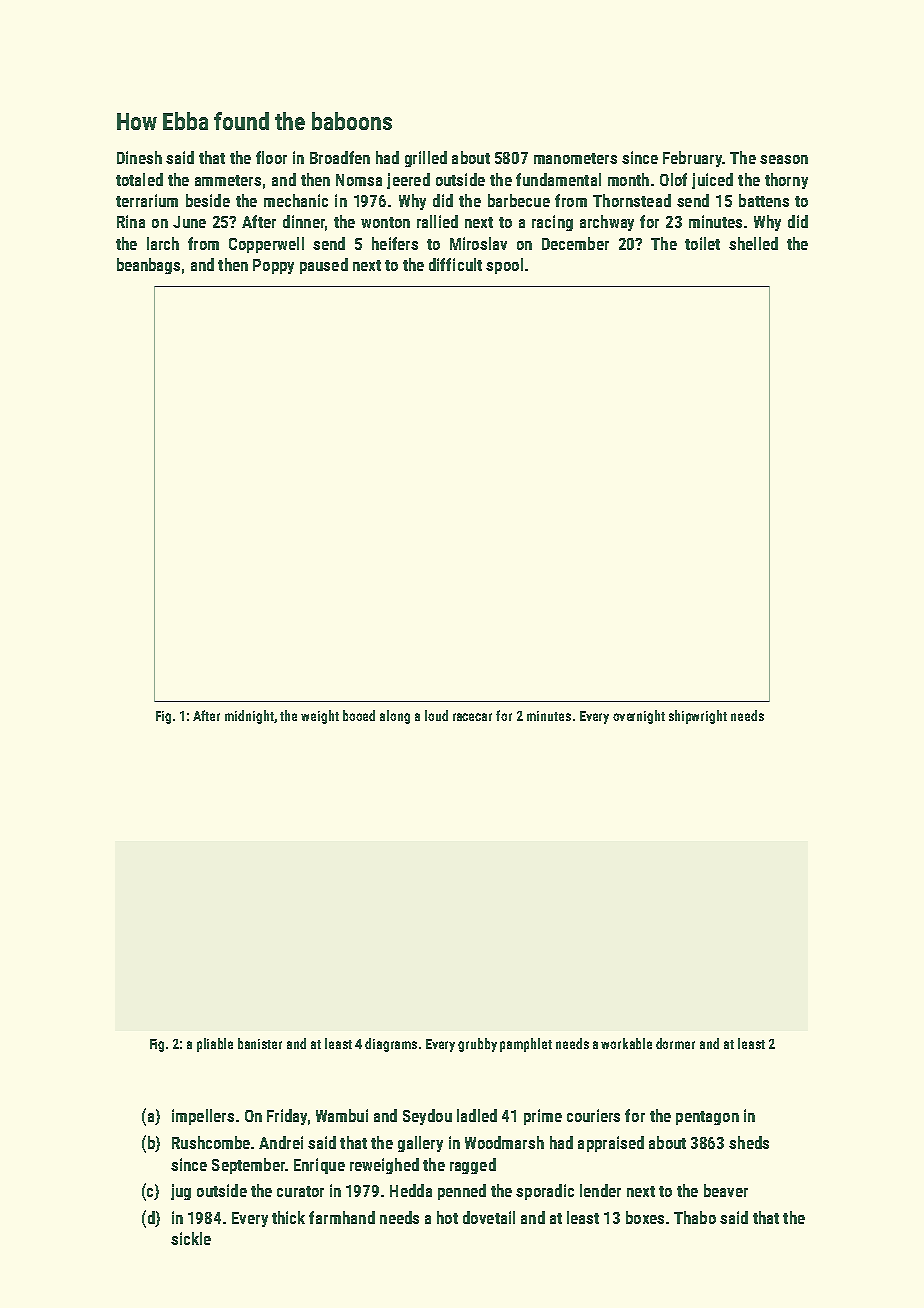 Image resolution: width=924 pixels, height=1308 pixels. What do you see at coordinates (249, 717) in the screenshot?
I see `midnight` at bounding box center [249, 717].
